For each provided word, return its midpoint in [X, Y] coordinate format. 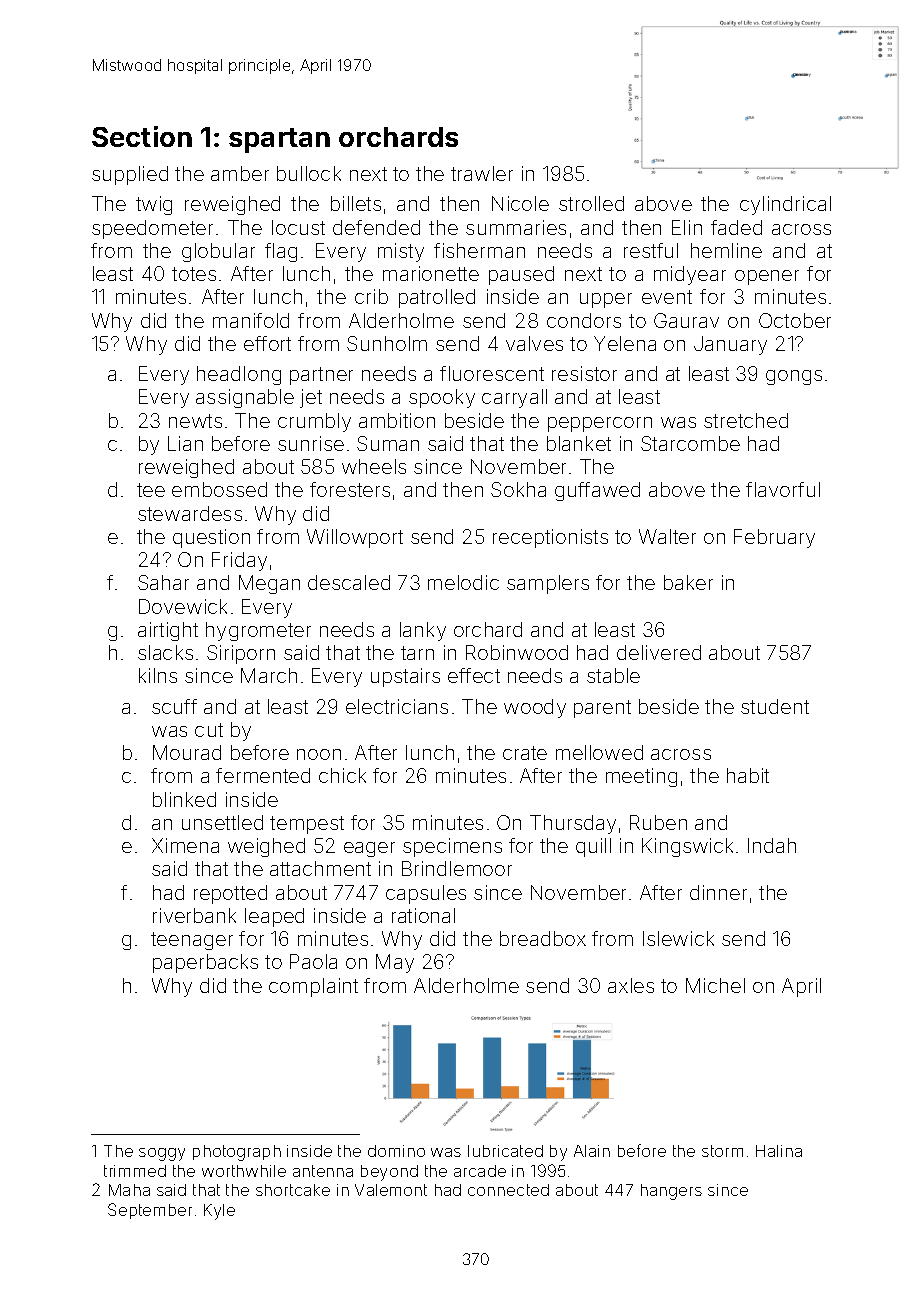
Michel [715, 985]
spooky [442, 398]
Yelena [625, 343]
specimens [452, 847]
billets [356, 203]
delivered [659, 652]
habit [748, 775]
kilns [158, 675]
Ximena [185, 845]
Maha [129, 1190]
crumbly [314, 422]
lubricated [505, 1151]
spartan [279, 140]
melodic [463, 582]
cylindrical [785, 205]
